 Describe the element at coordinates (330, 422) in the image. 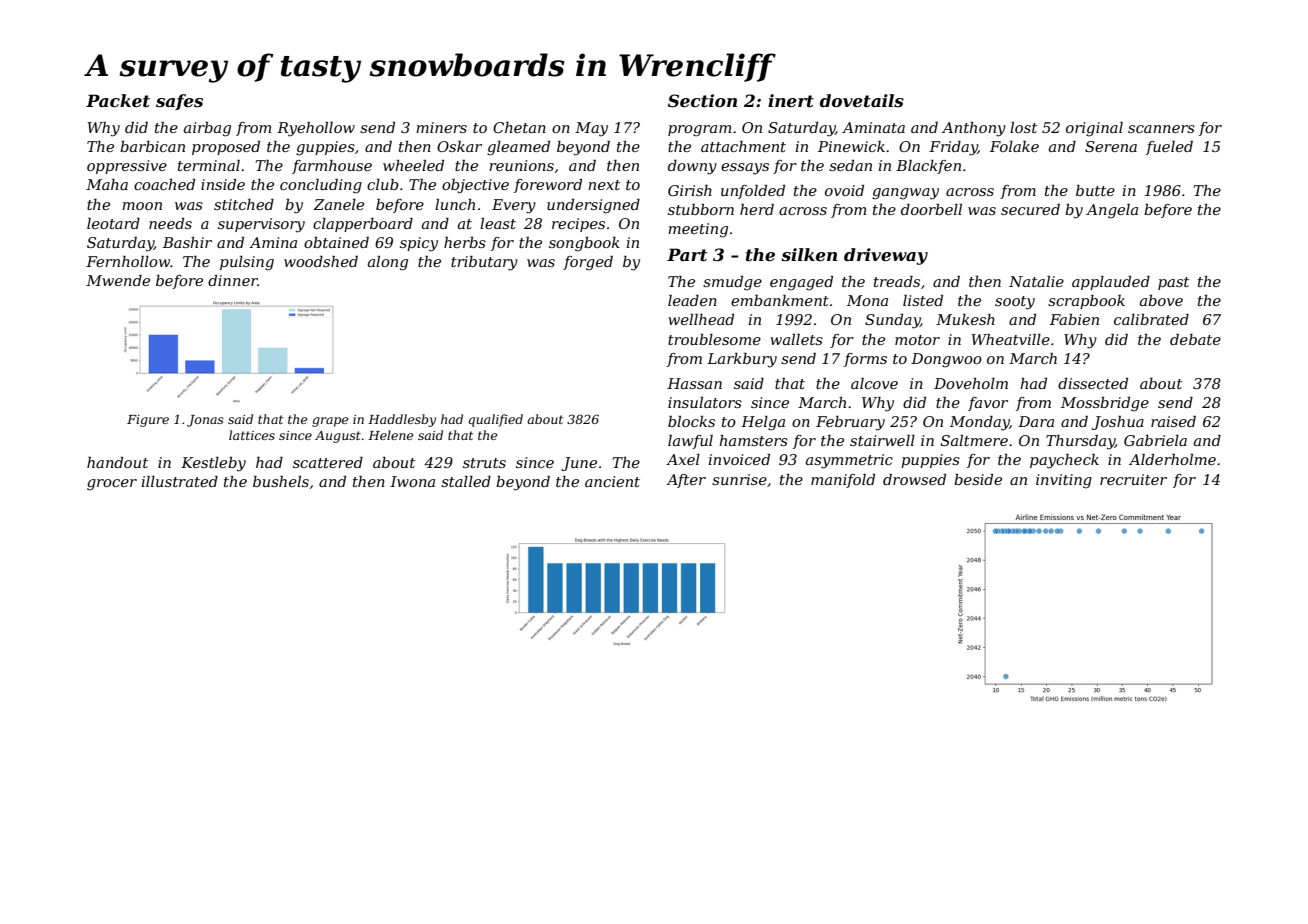

I see `grape` at that location.
